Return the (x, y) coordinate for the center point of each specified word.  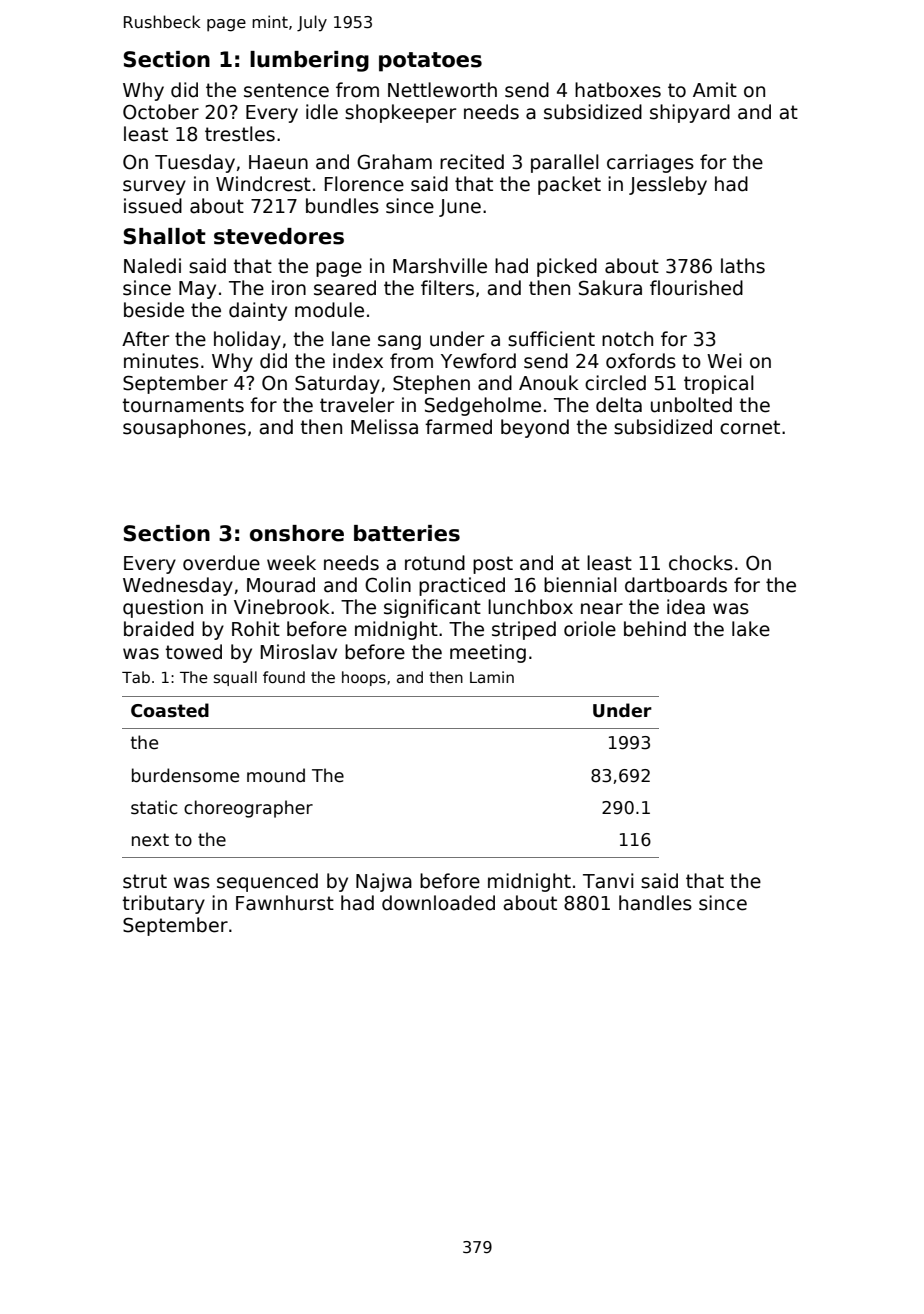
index (358, 361)
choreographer (248, 809)
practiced (462, 586)
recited (472, 162)
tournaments (183, 405)
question (163, 608)
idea (686, 607)
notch (627, 339)
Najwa (384, 882)
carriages (650, 163)
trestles (240, 134)
